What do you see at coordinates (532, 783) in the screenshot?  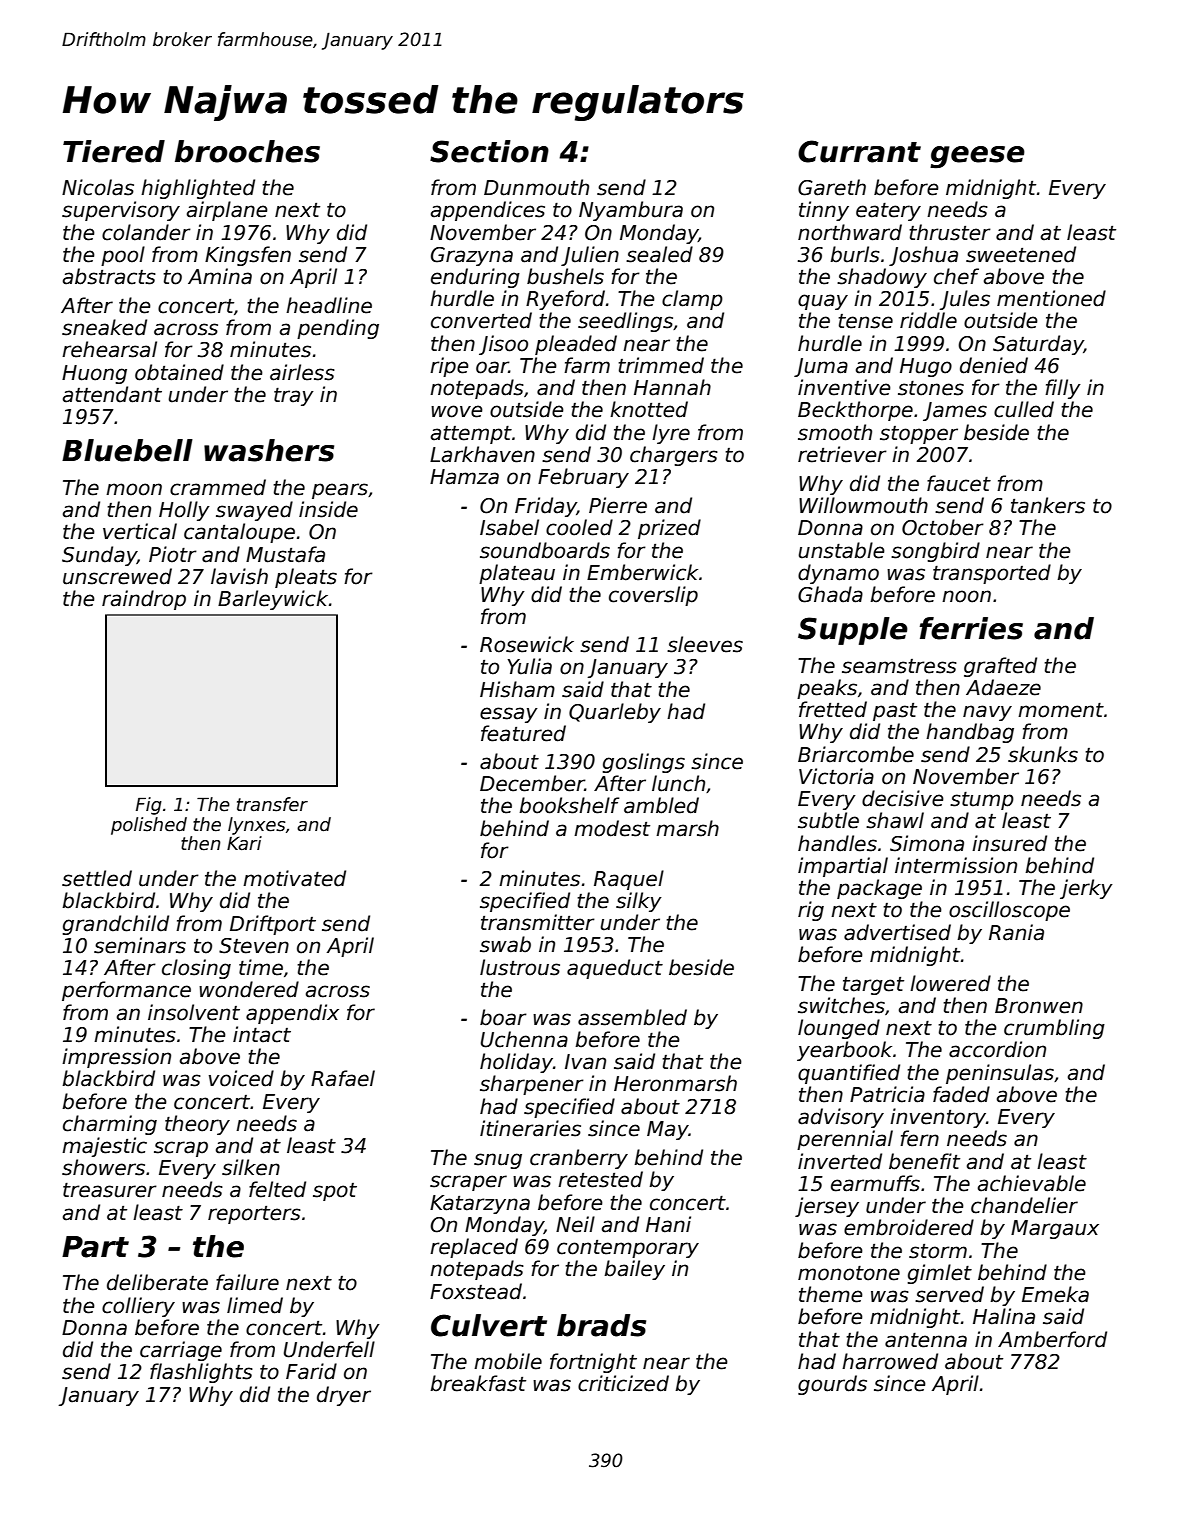 I see `December` at bounding box center [532, 783].
